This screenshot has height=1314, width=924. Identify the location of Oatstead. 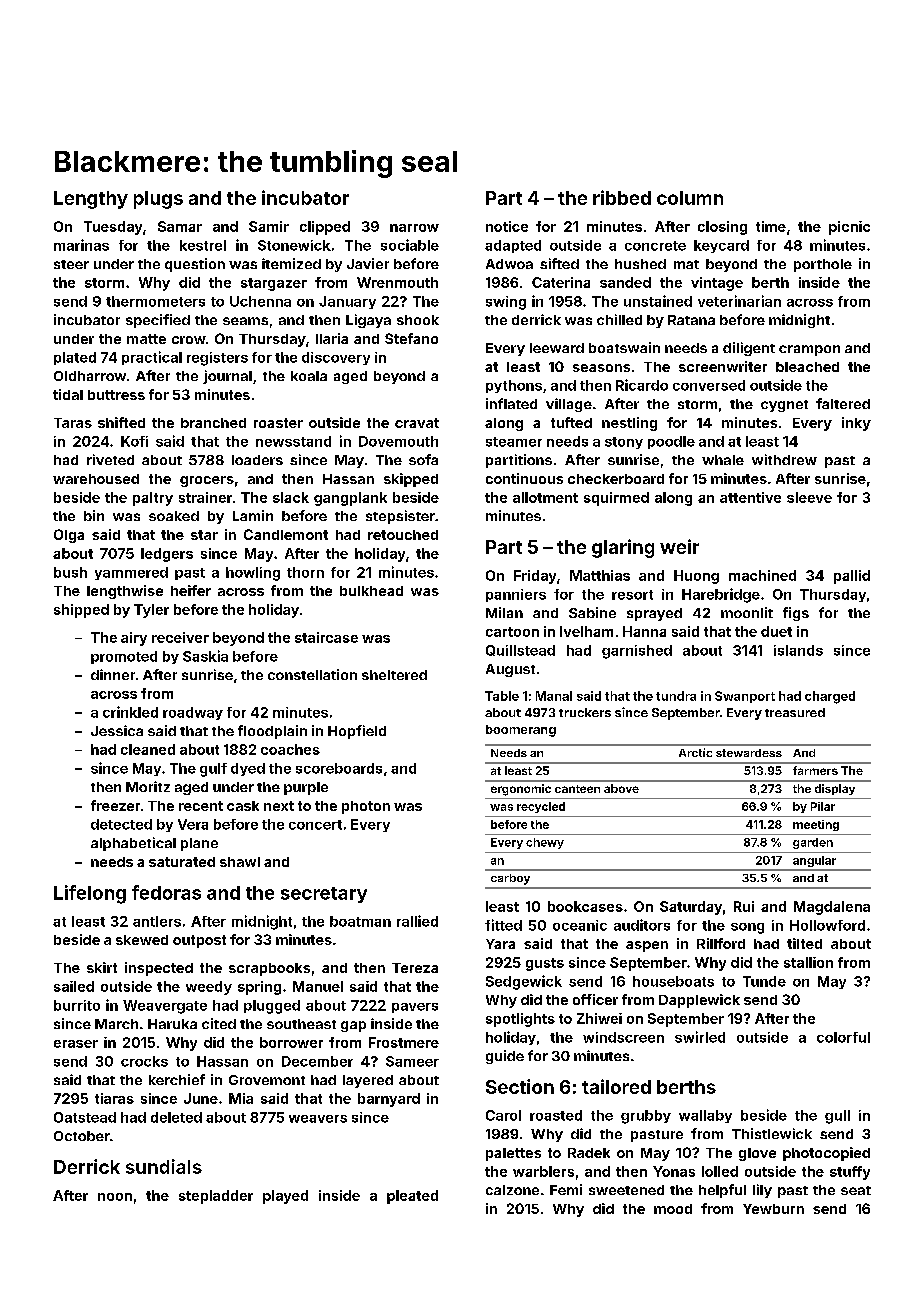
(85, 1117).
